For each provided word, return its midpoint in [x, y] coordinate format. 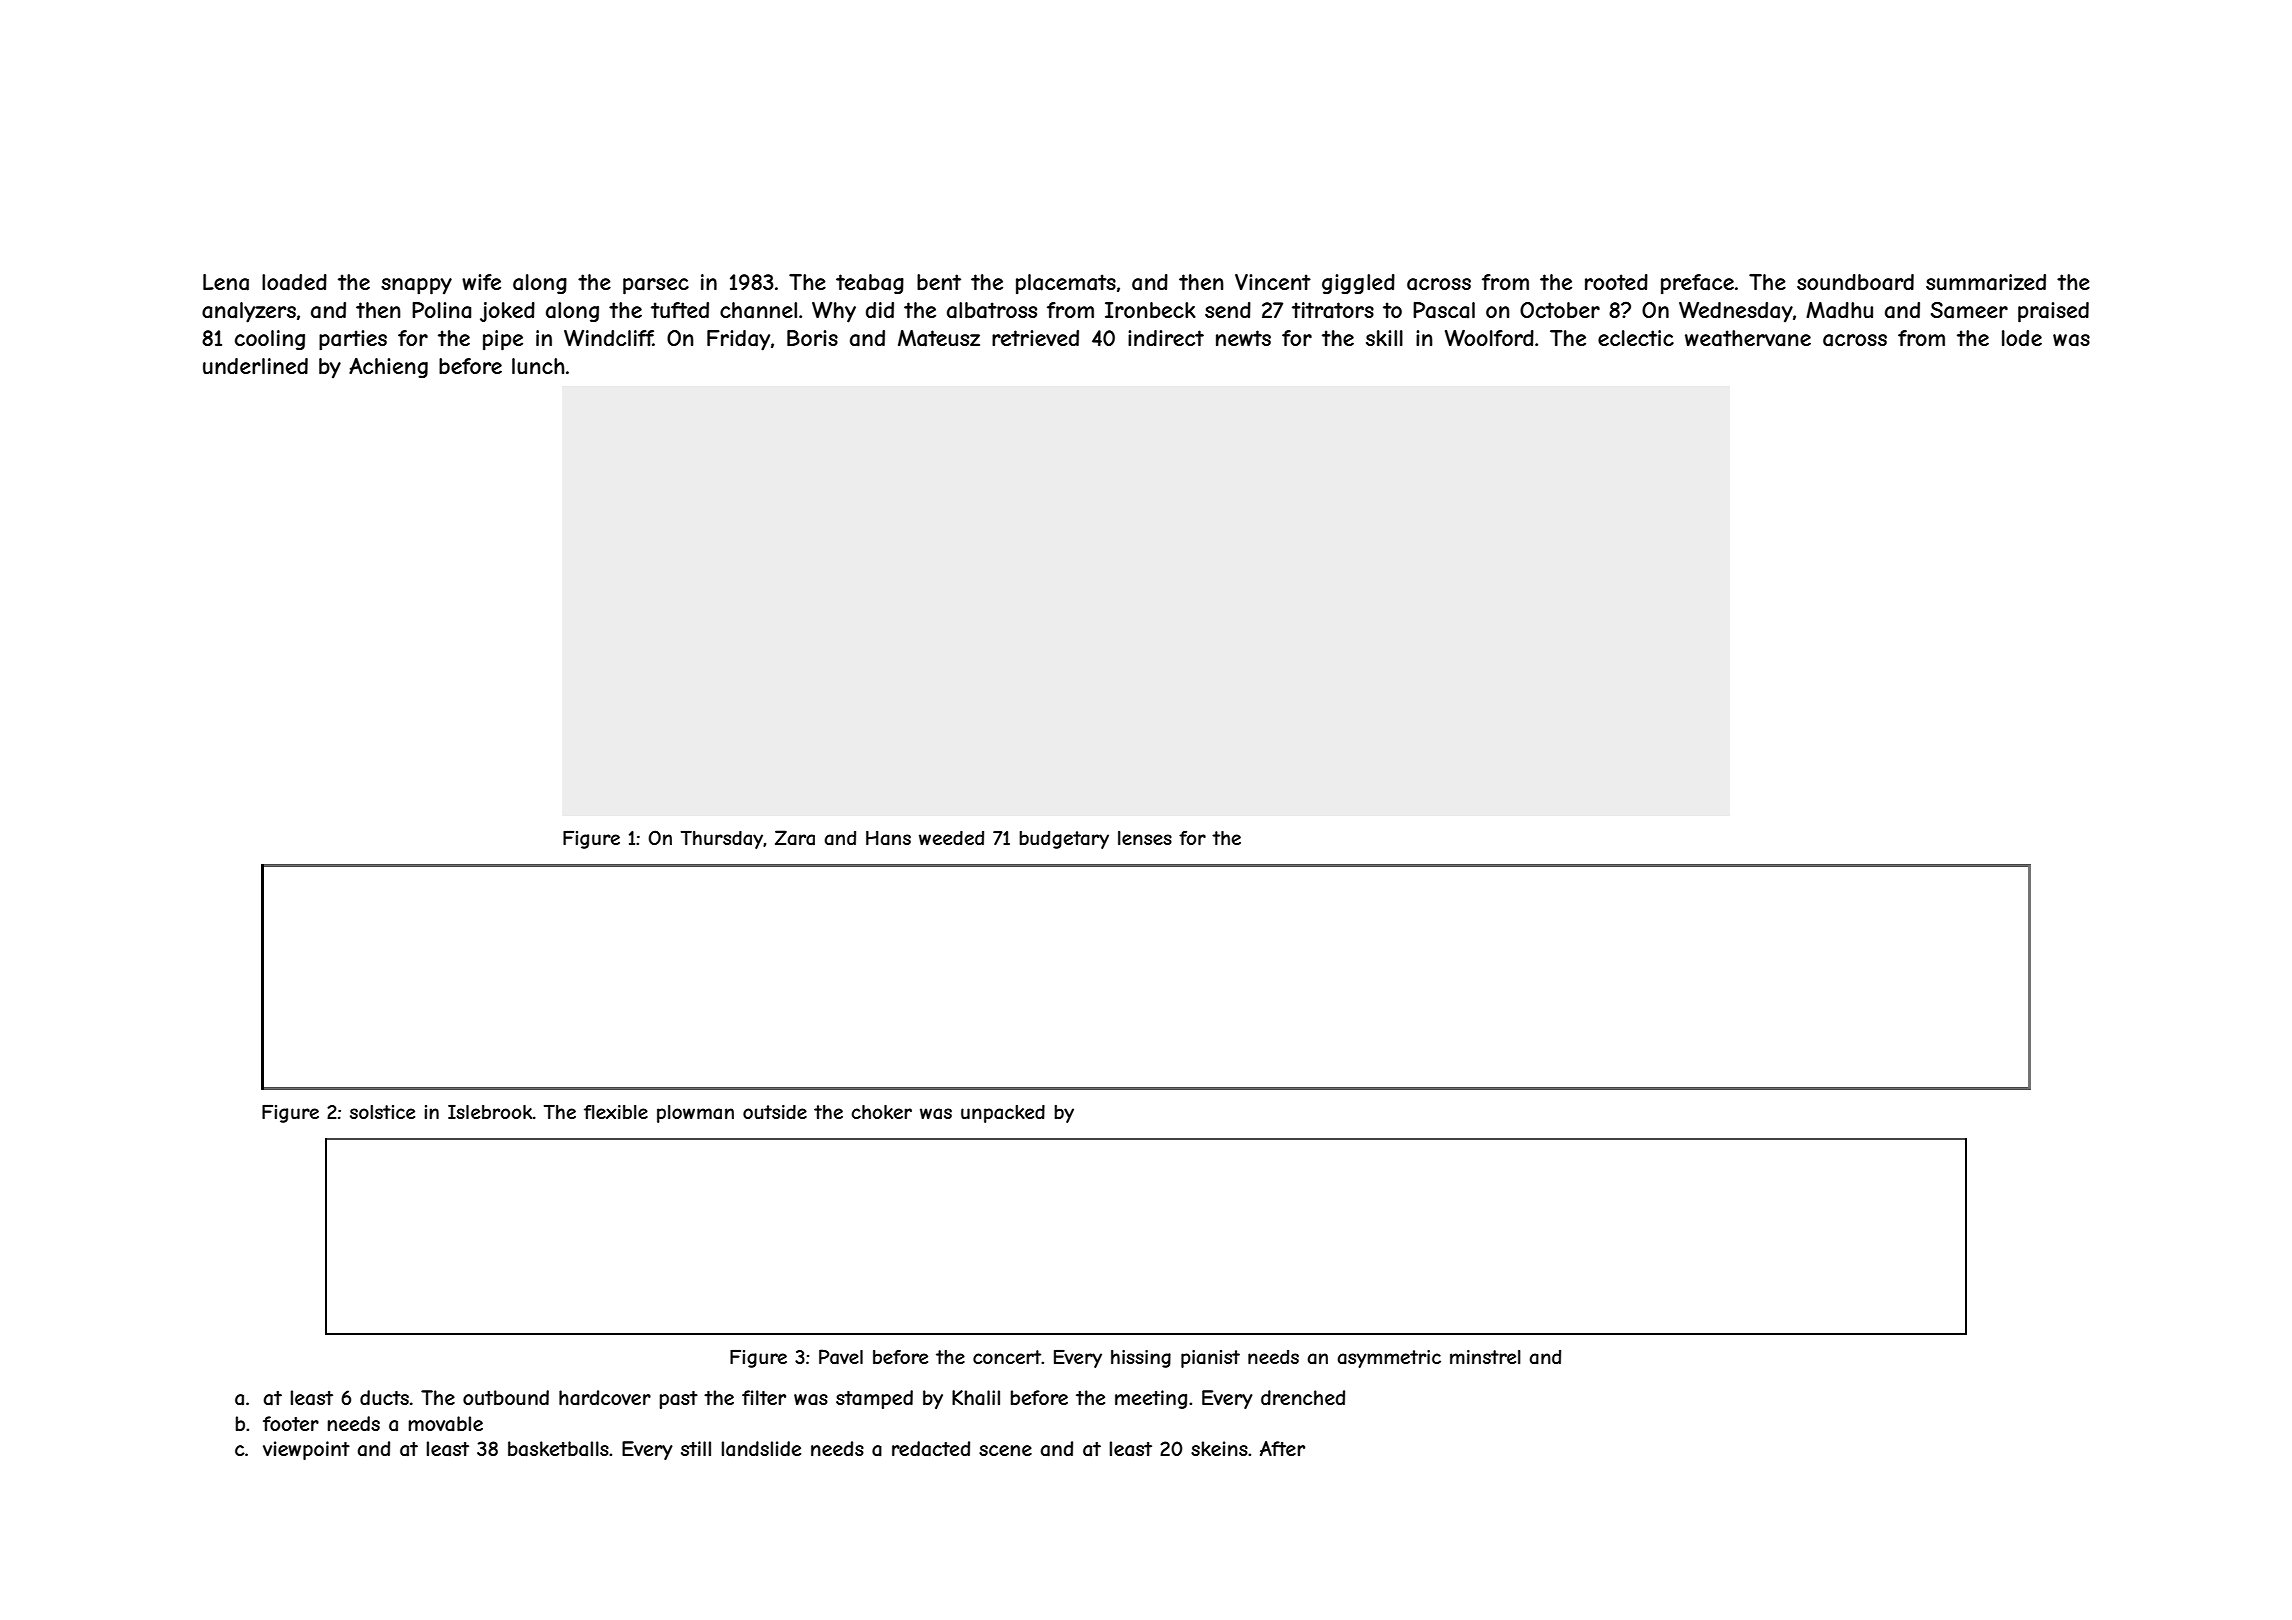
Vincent [1273, 282]
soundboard [1855, 282]
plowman [695, 1114]
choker [881, 1112]
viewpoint [306, 1450]
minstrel [1485, 1357]
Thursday [722, 840]
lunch [538, 366]
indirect [1166, 338]
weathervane [1748, 338]
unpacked [1003, 1114]
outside [775, 1112]
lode [2022, 338]
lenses [1145, 838]
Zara [795, 838]
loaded [294, 282]
